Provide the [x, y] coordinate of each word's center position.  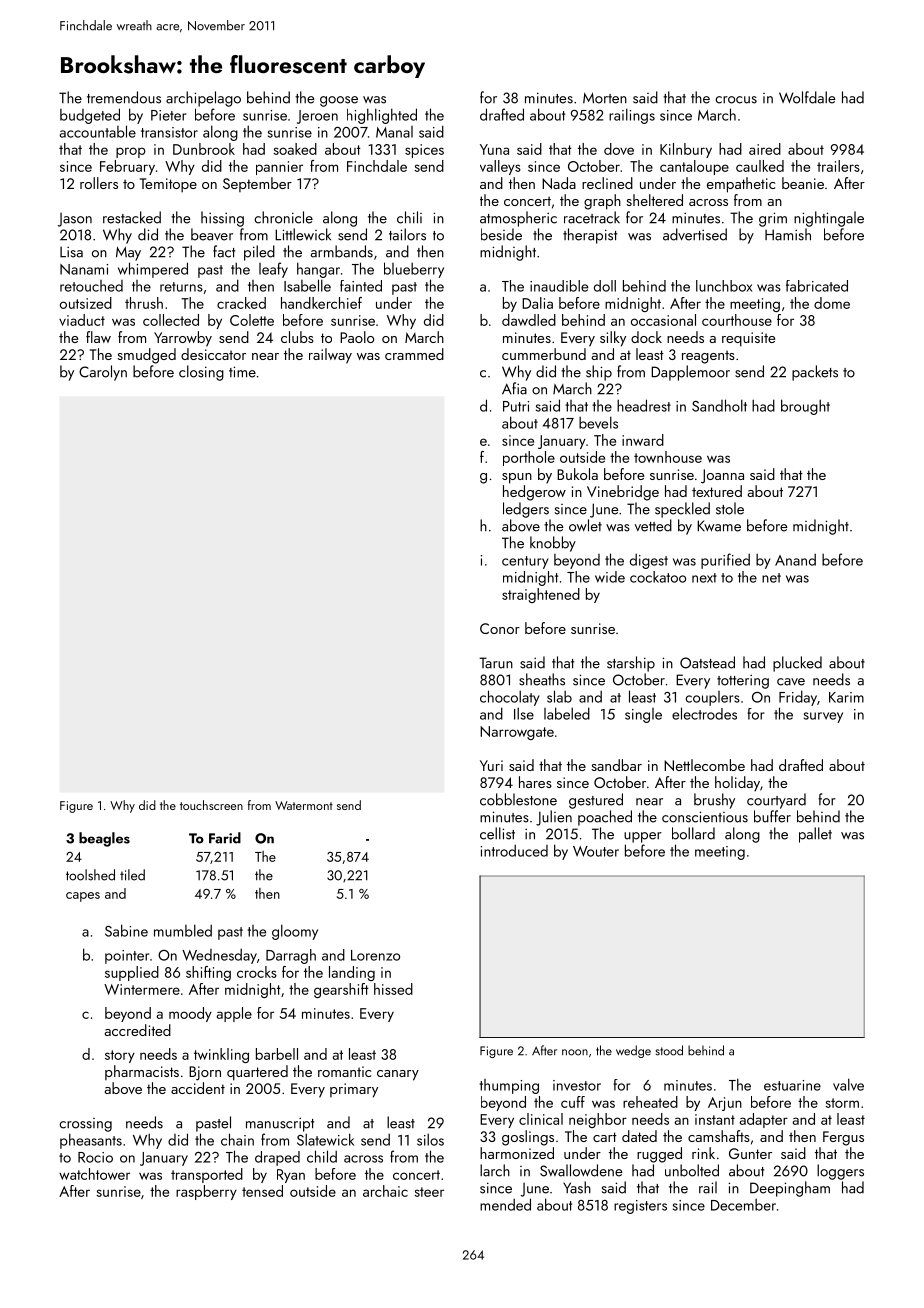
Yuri [491, 765]
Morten [605, 98]
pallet [815, 835]
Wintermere [142, 989]
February [127, 167]
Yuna [494, 149]
